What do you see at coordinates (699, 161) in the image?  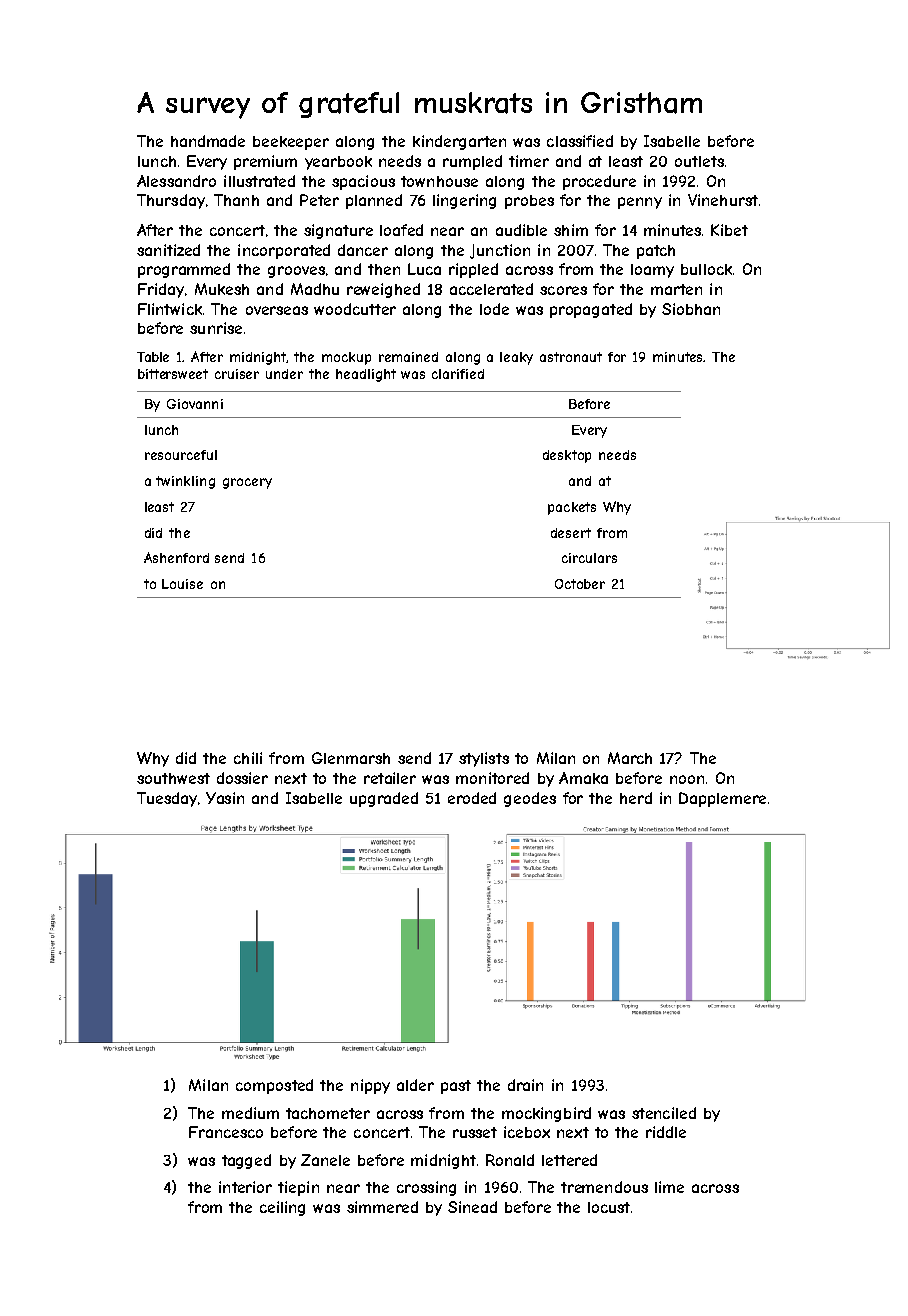 I see `outlets` at bounding box center [699, 161].
